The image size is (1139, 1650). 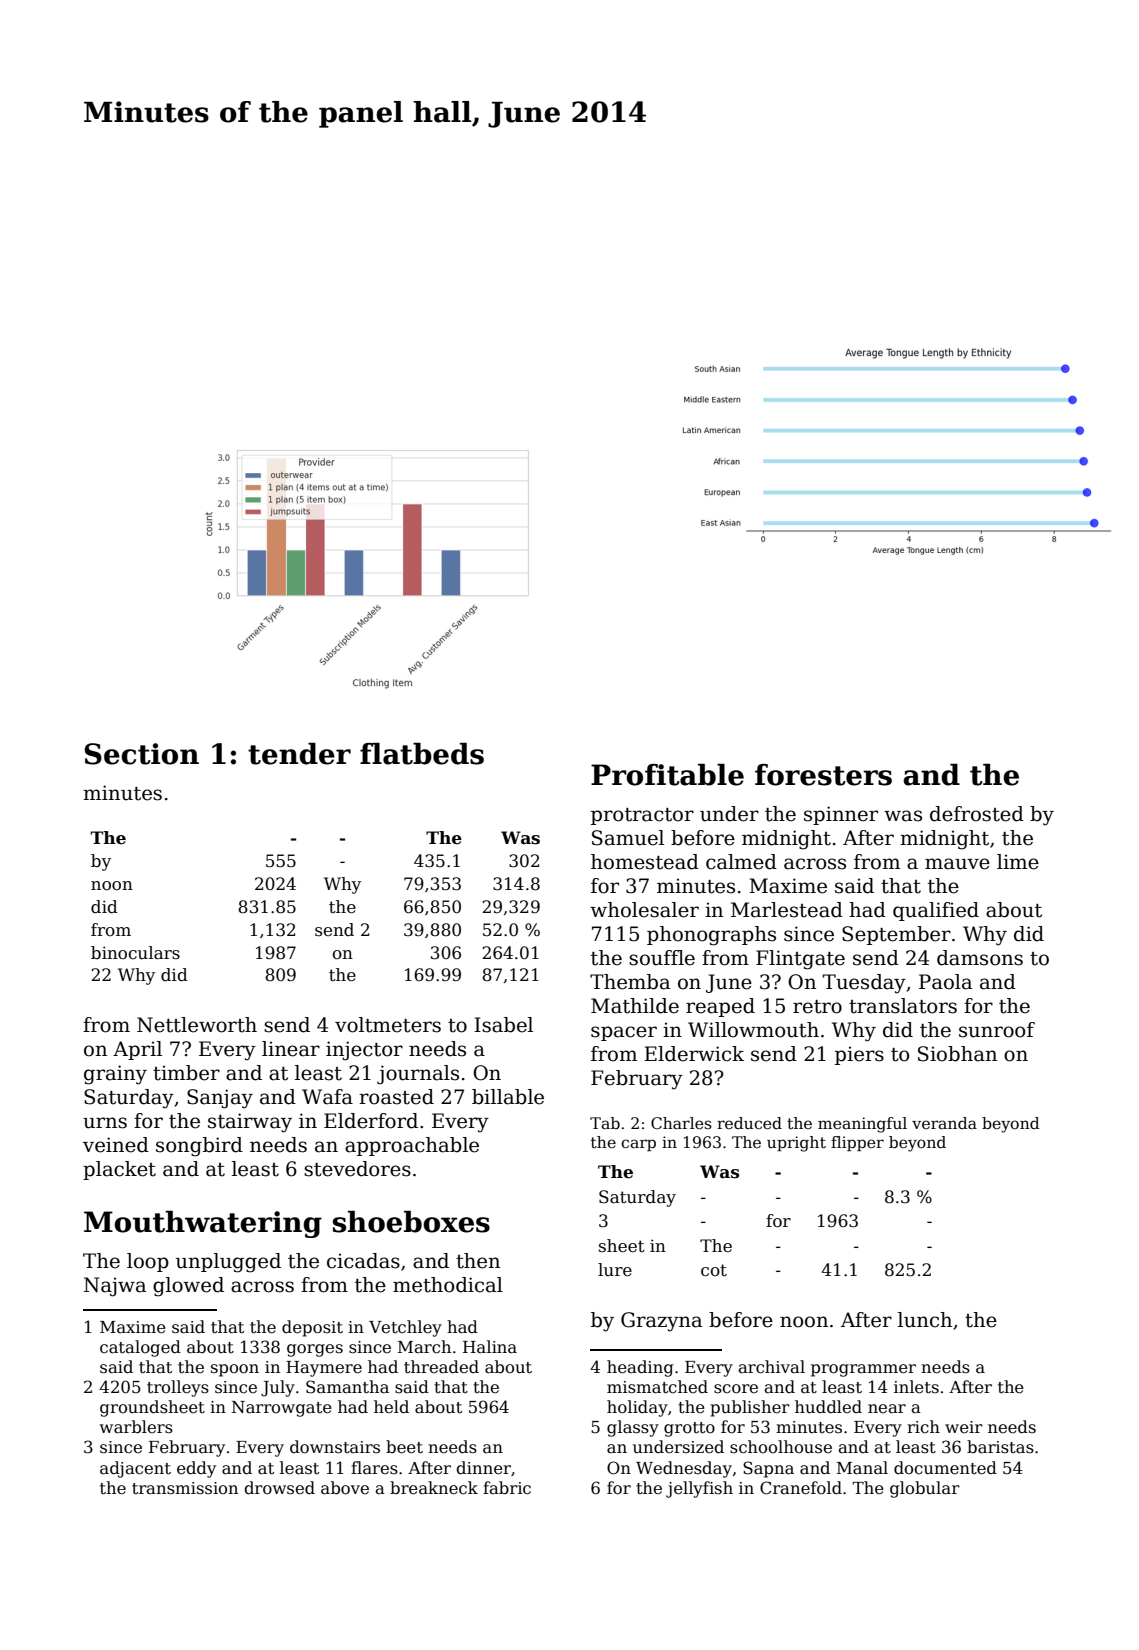 I want to click on souffle, so click(x=662, y=958).
